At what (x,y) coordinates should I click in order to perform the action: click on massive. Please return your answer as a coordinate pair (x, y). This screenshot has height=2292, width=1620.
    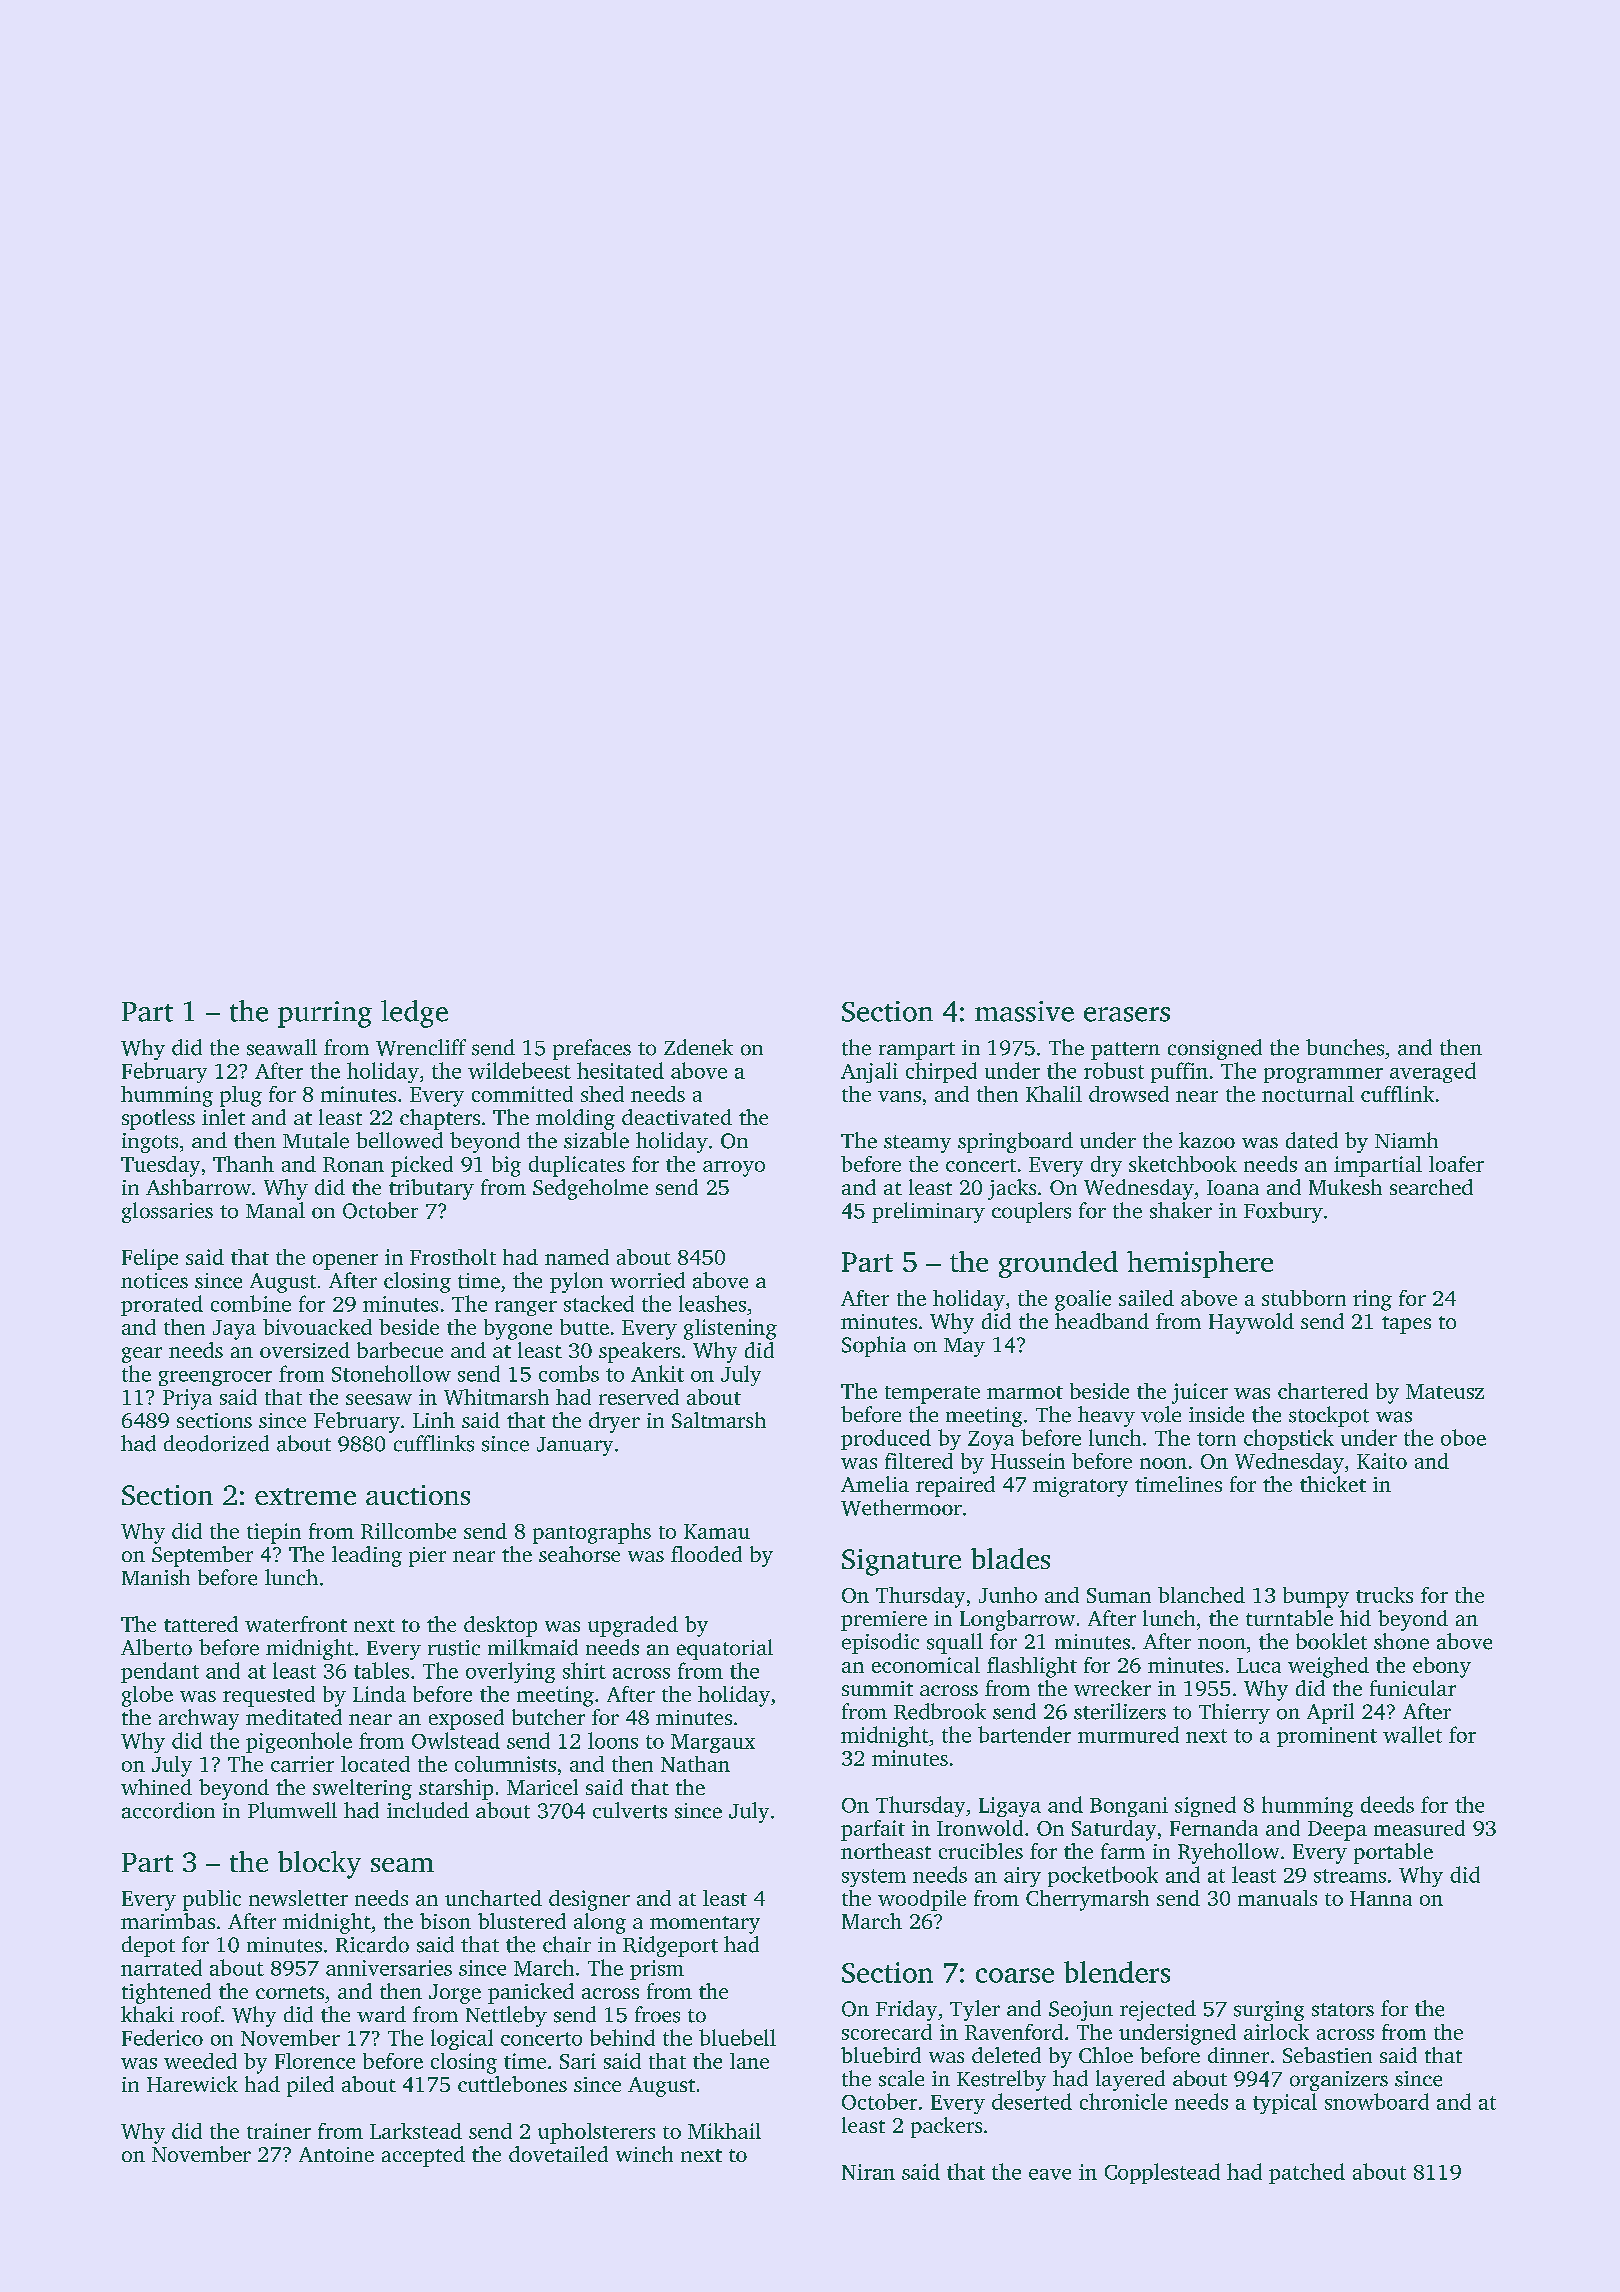
    Looking at the image, I should click on (1024, 1011).
